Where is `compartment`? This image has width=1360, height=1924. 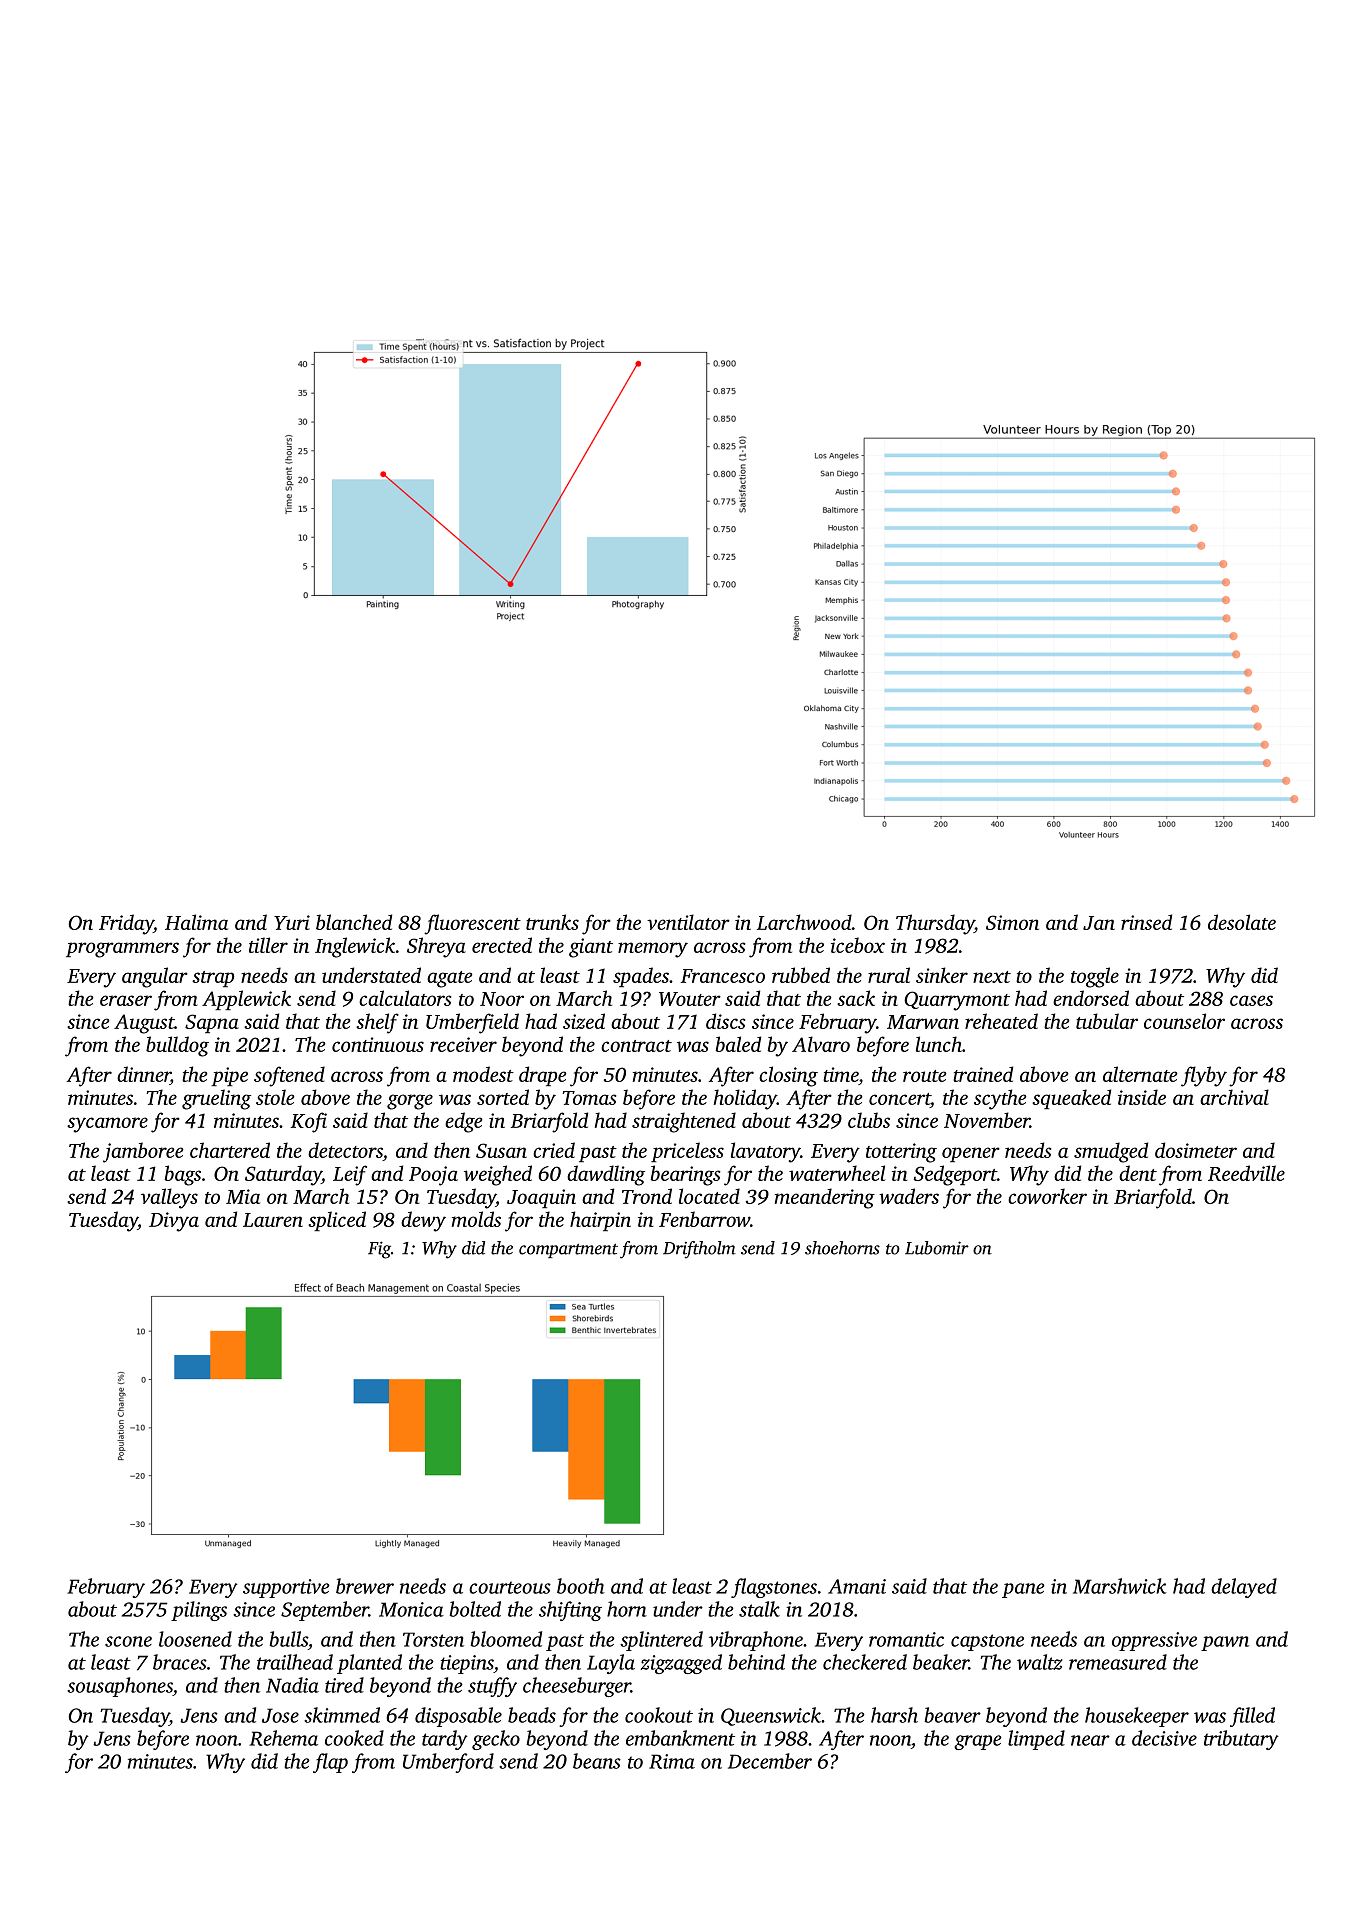 compartment is located at coordinates (568, 1251).
